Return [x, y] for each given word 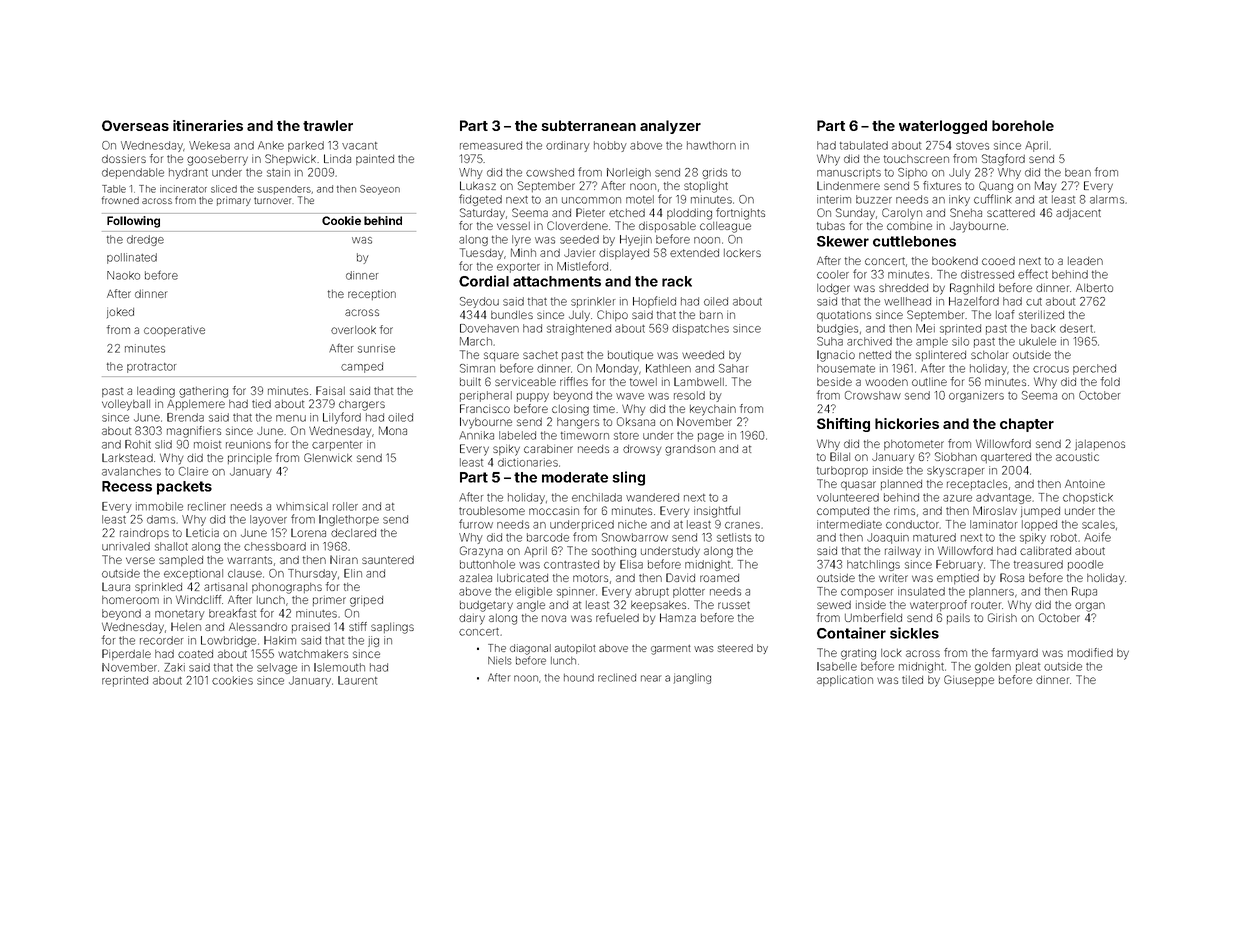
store [626, 436]
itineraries [208, 125]
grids [714, 173]
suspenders [284, 189]
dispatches [700, 329]
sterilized [1041, 314]
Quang [996, 187]
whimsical [302, 506]
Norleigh [629, 173]
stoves [972, 146]
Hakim [280, 640]
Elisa [631, 564]
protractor [152, 368]
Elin [353, 573]
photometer [914, 445]
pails [958, 618]
